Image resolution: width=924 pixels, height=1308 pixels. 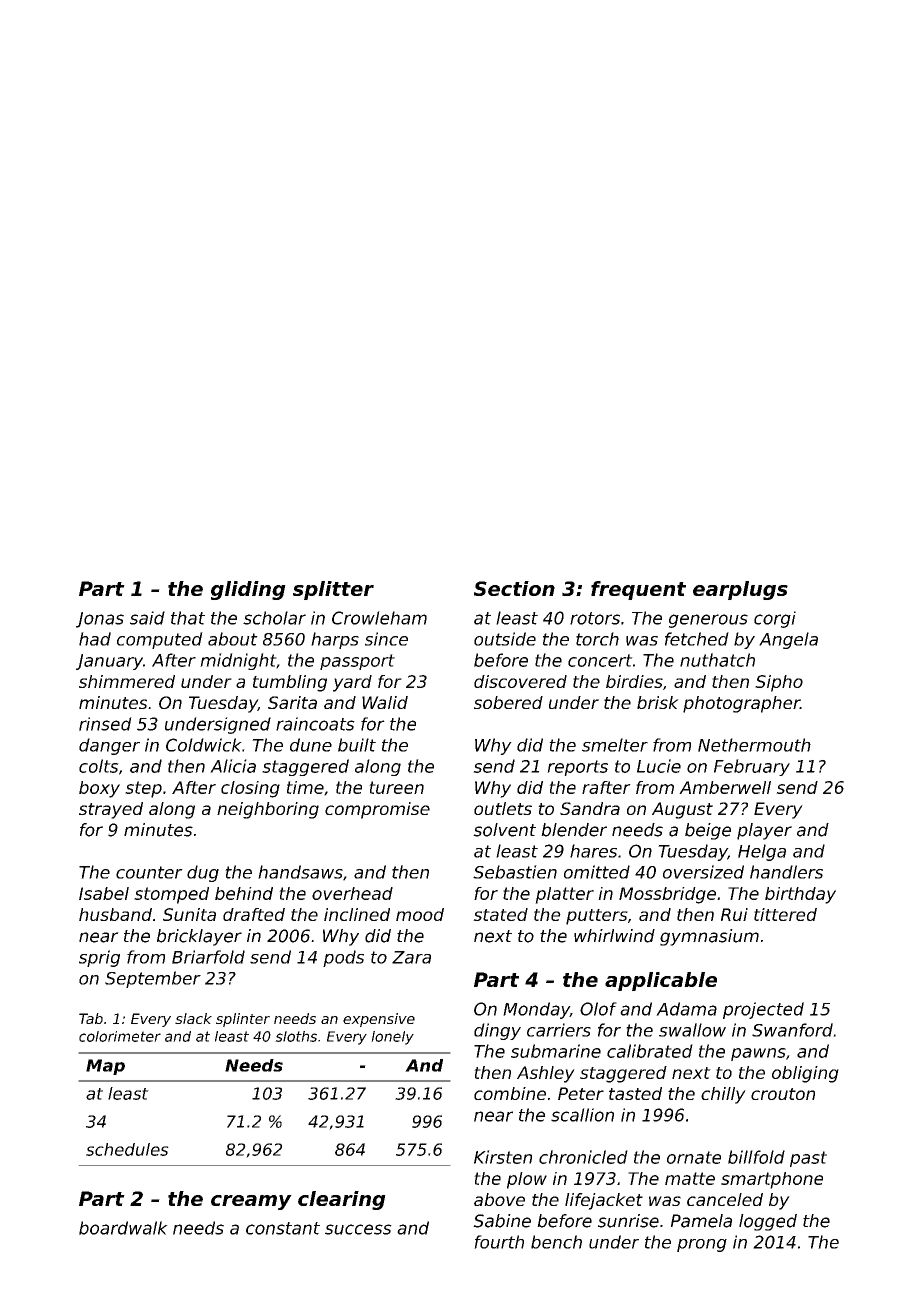 What do you see at coordinates (559, 1030) in the document?
I see `carriers` at bounding box center [559, 1030].
